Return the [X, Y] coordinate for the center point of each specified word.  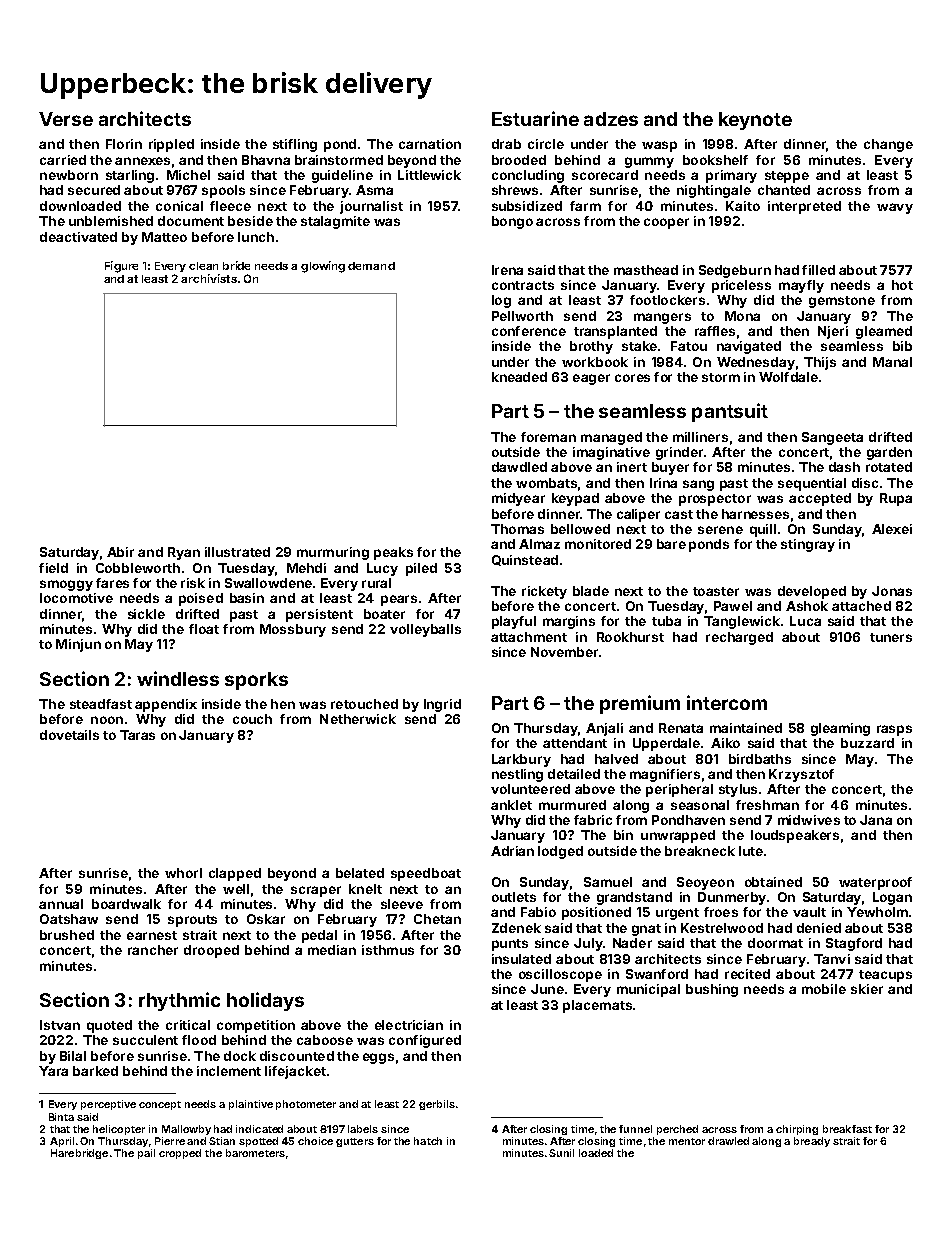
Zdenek [516, 928]
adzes [611, 119]
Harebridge [79, 1154]
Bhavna [266, 160]
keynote [755, 121]
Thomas [517, 529]
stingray [808, 545]
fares [112, 583]
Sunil [561, 1153]
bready [812, 1142]
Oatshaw [69, 919]
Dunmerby [732, 898]
